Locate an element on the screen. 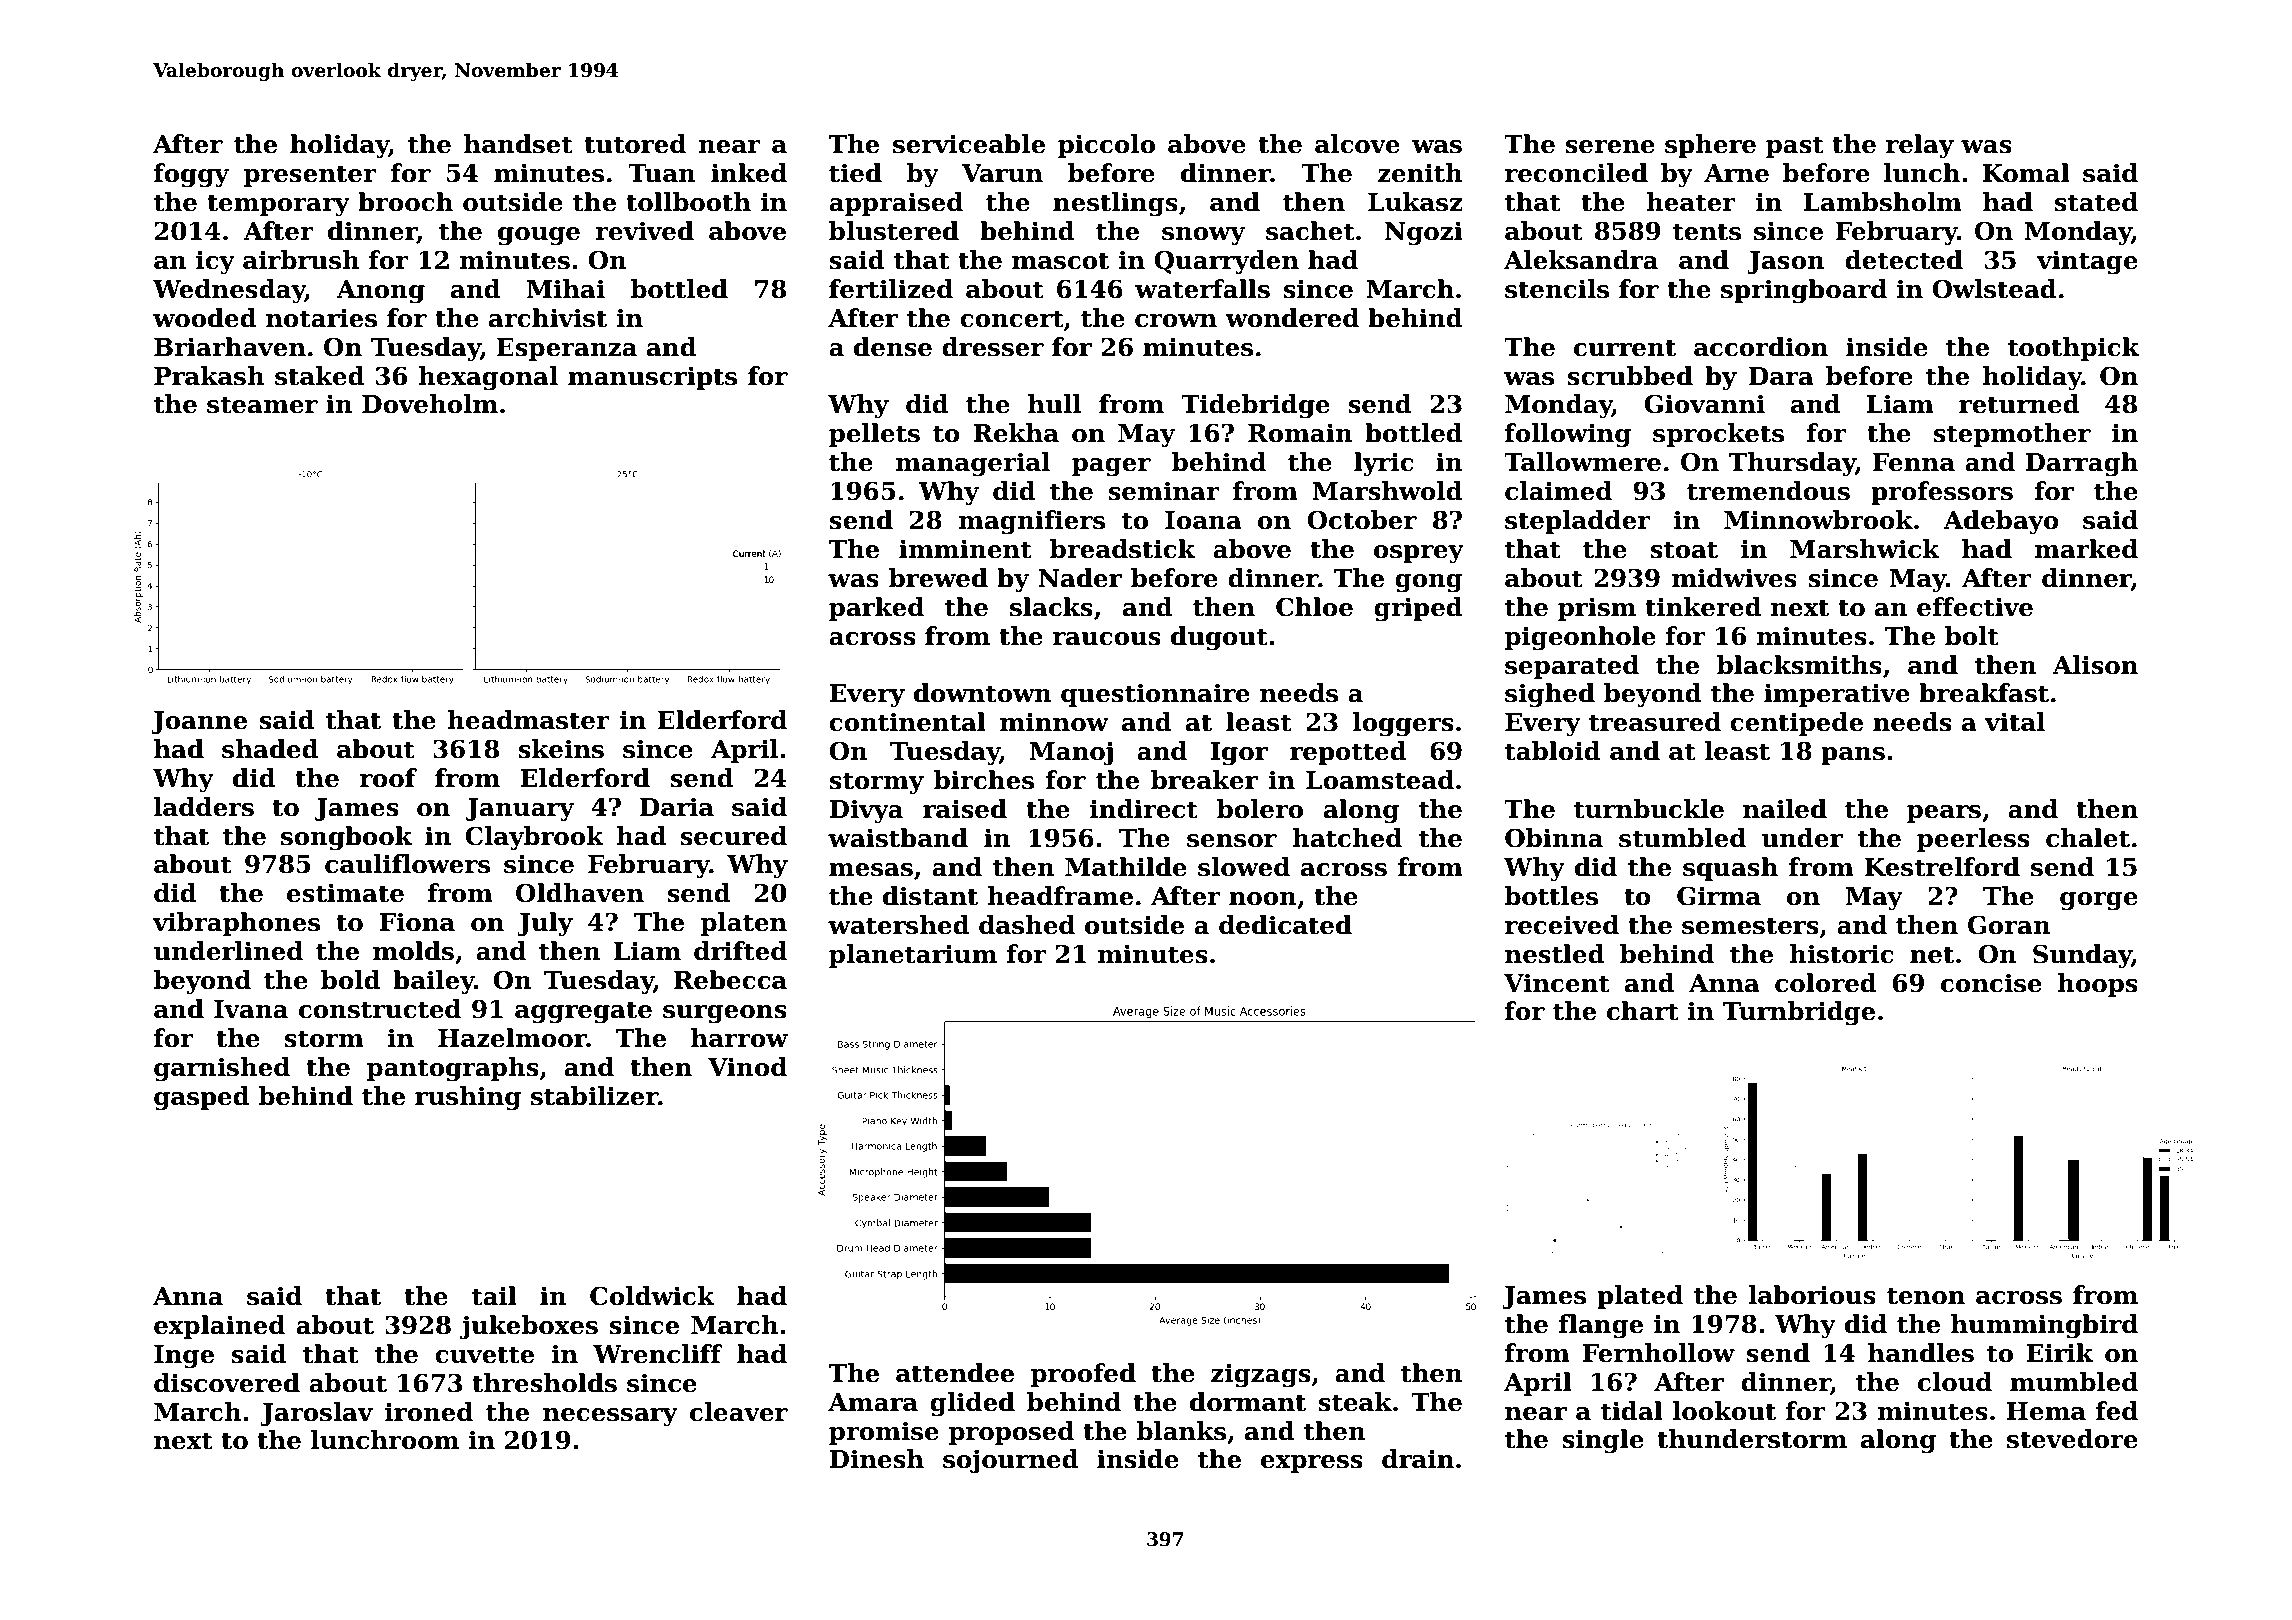  sphere is located at coordinates (1710, 146).
